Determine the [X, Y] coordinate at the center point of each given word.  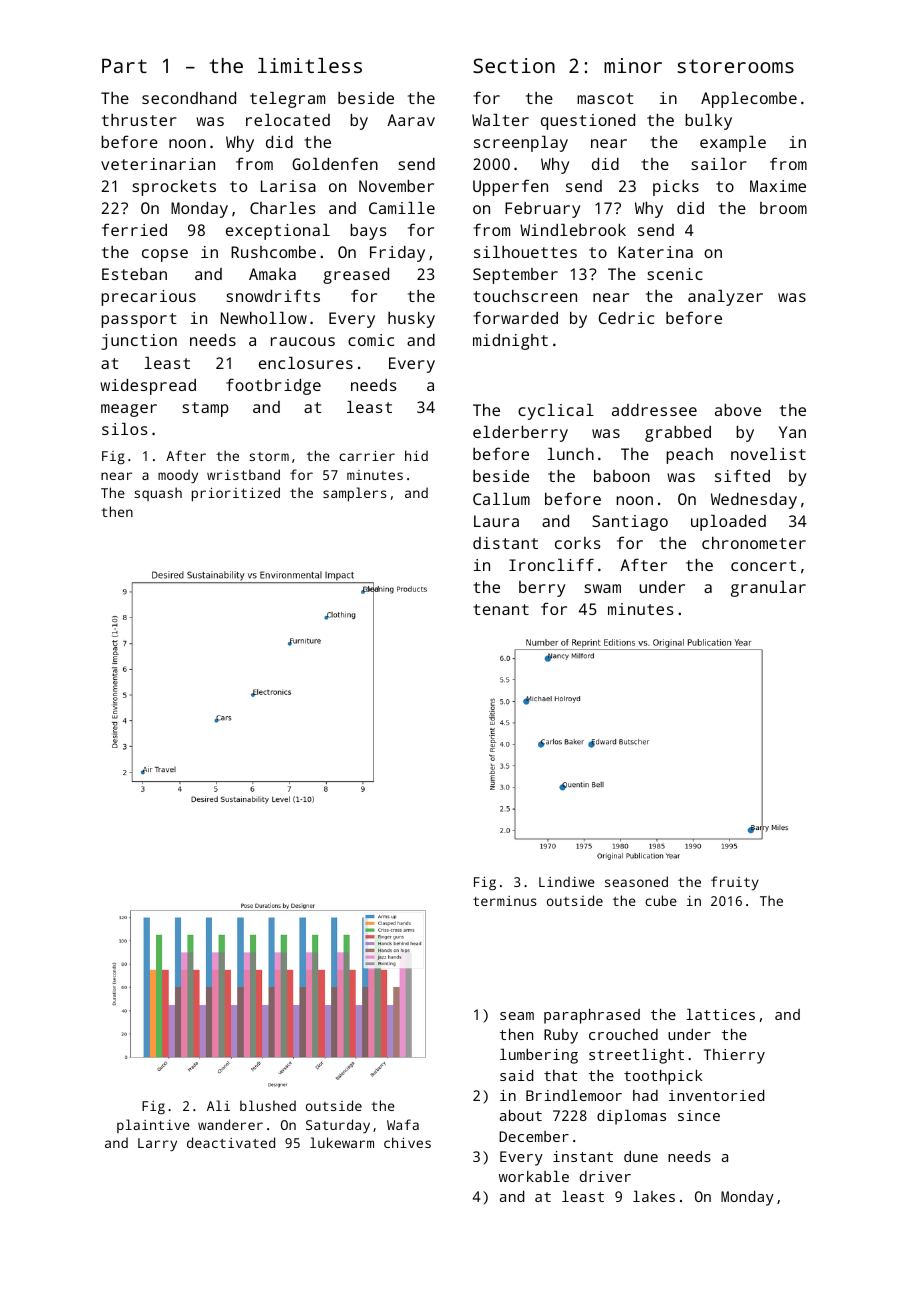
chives [407, 1142]
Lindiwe [567, 881]
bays [368, 232]
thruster [139, 120]
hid [416, 455]
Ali [218, 1105]
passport [138, 320]
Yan [792, 432]
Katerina [655, 252]
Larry [157, 1145]
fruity [735, 883]
